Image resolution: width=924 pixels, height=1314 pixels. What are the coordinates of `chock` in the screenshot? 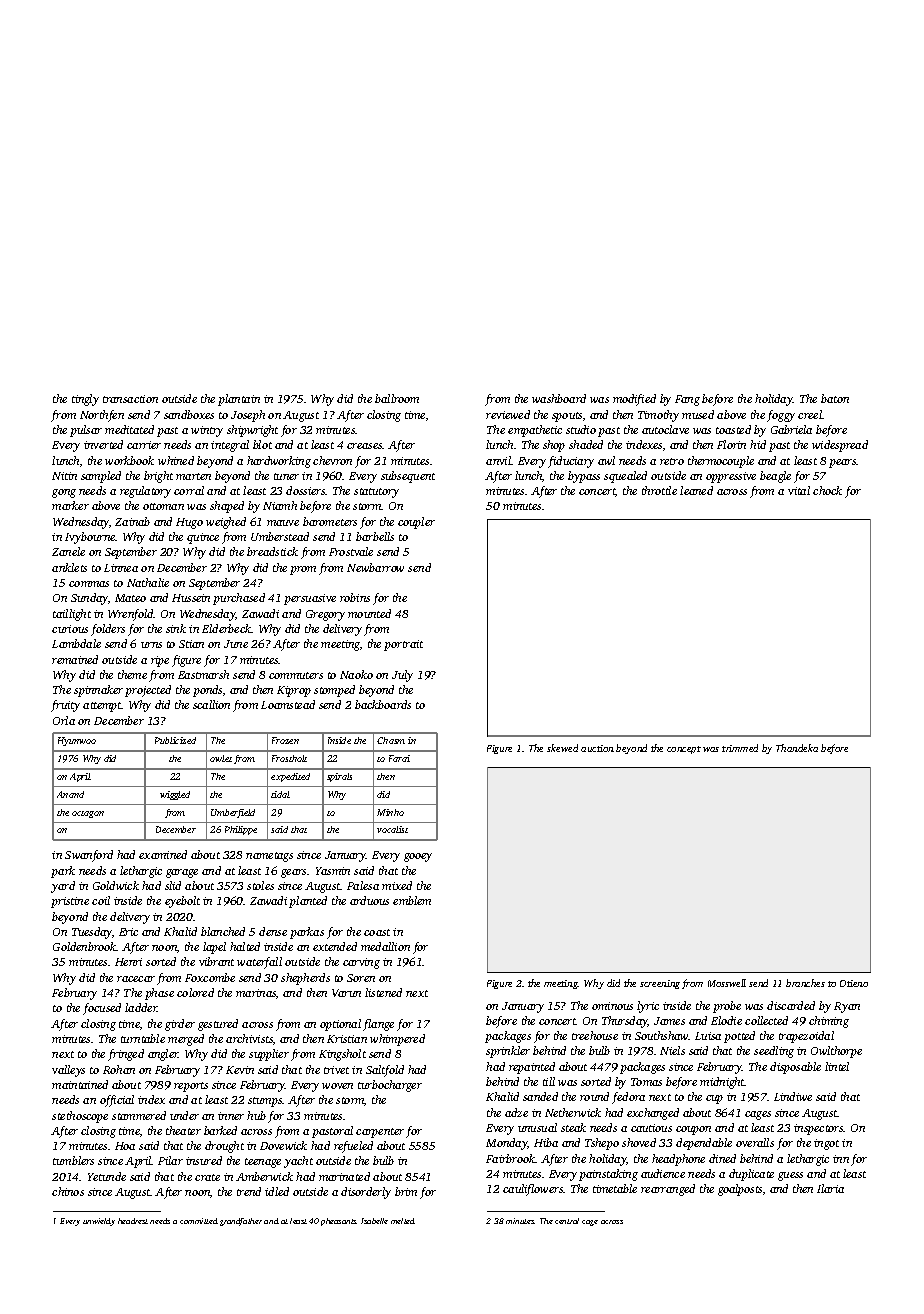 It's located at (827, 490).
